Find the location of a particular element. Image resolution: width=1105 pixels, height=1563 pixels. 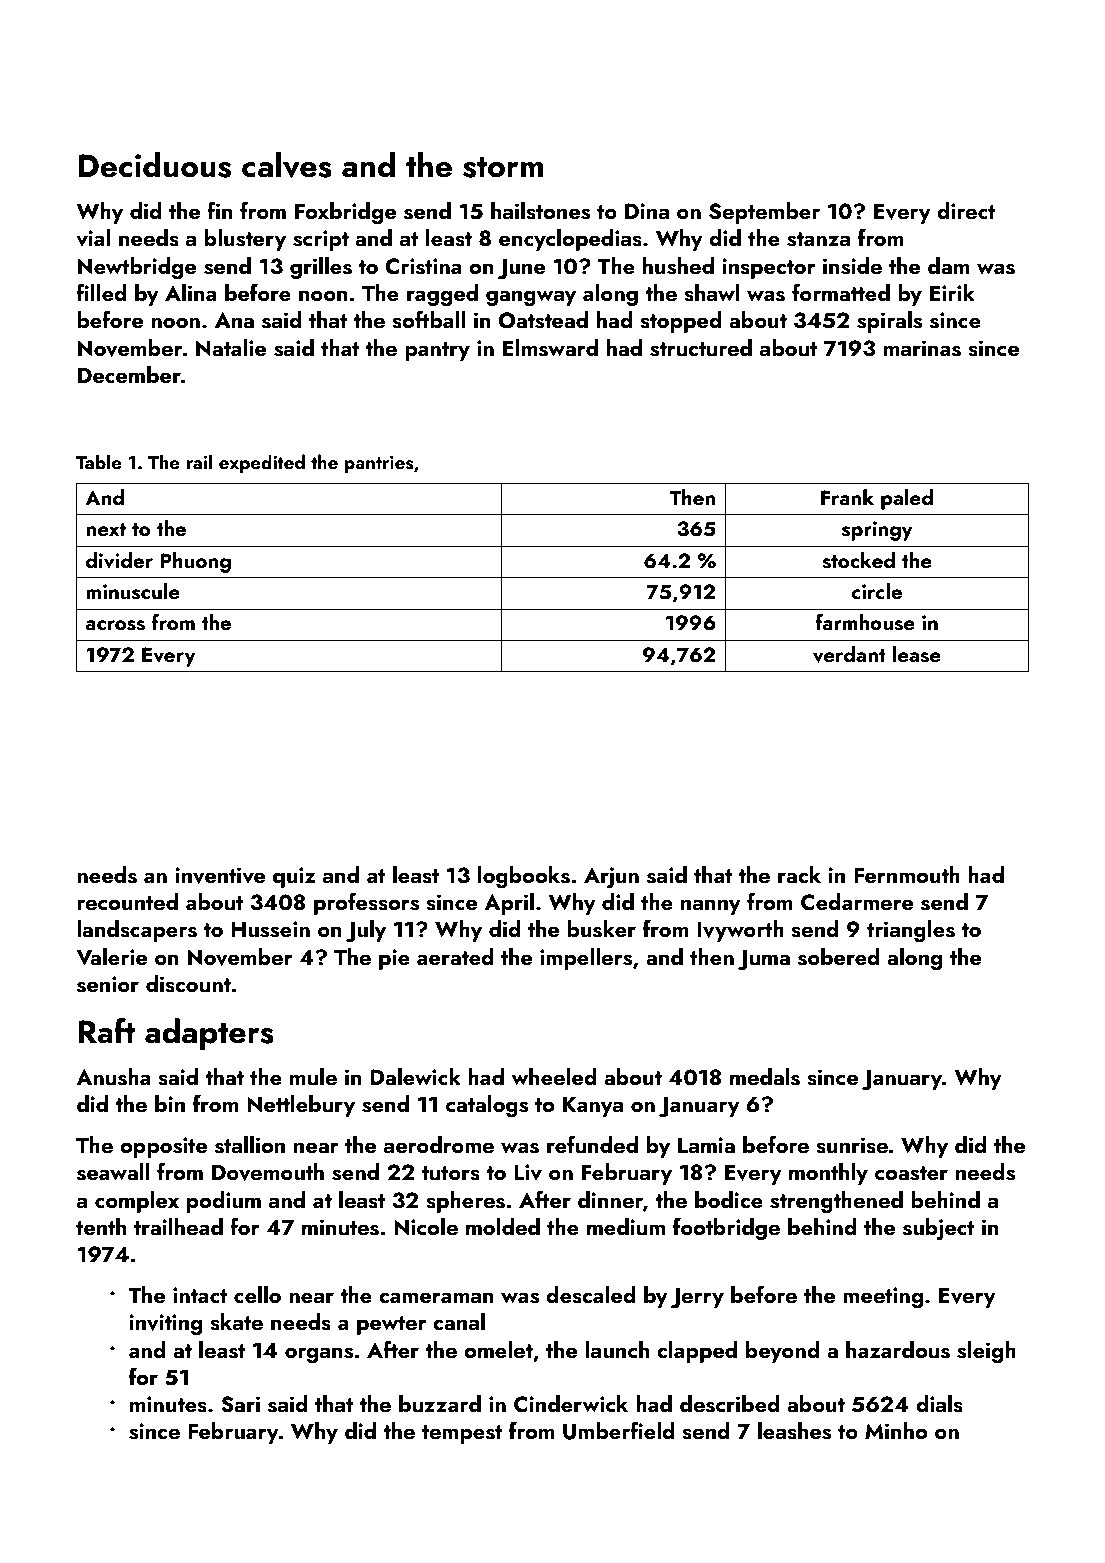

nanny is located at coordinates (711, 907).
